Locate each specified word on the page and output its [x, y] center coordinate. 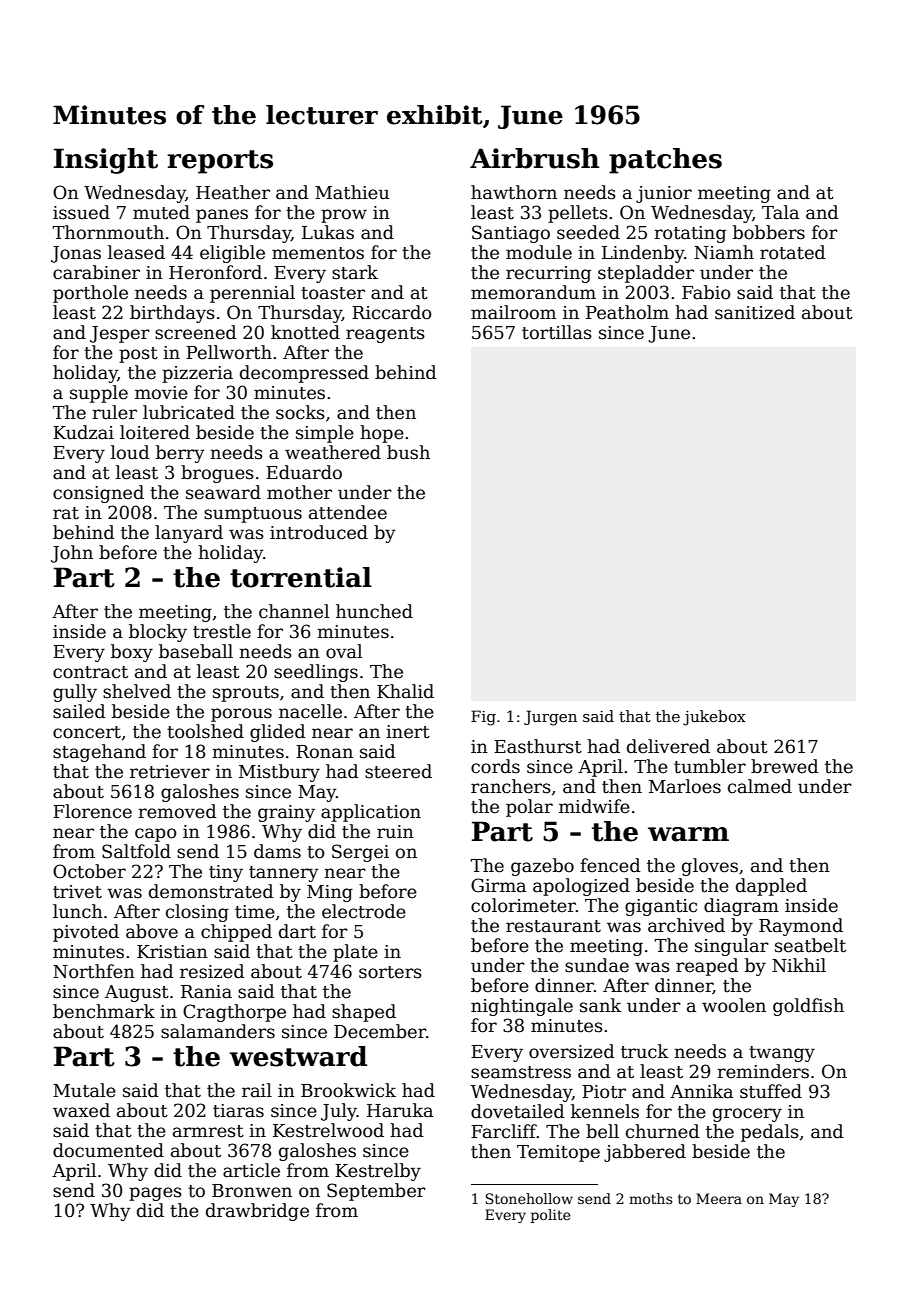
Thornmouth [108, 232]
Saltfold [136, 851]
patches [665, 161]
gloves [710, 867]
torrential [301, 577]
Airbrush [534, 158]
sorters [390, 972]
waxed [81, 1110]
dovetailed [518, 1111]
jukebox [714, 718]
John [72, 554]
